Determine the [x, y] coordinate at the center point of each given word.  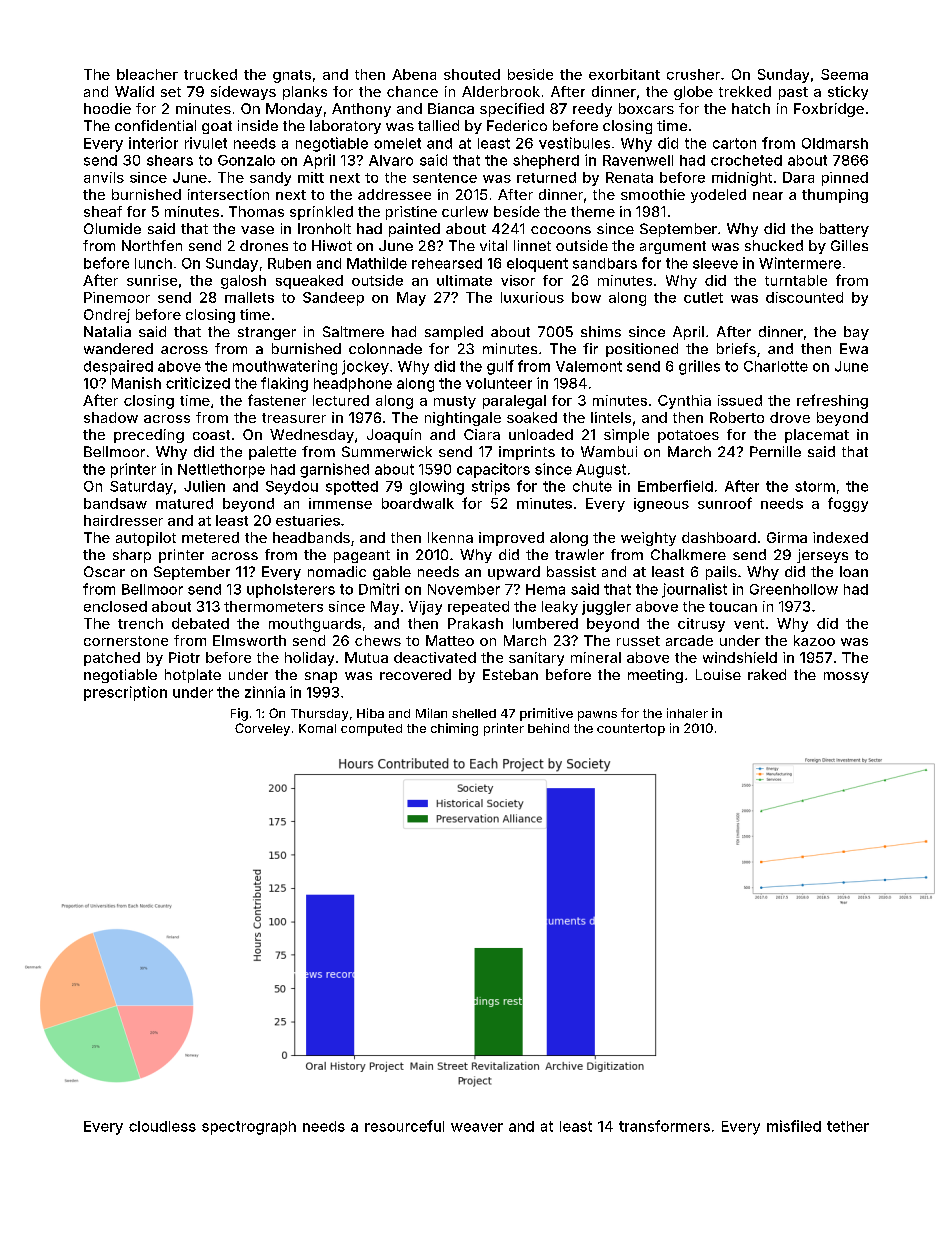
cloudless [162, 1126]
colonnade [385, 348]
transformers [664, 1126]
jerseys [822, 556]
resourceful [404, 1126]
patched [112, 659]
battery [844, 230]
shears [170, 160]
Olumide [112, 228]
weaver [477, 1127]
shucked [774, 245]
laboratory [345, 127]
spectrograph [249, 1128]
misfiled [794, 1126]
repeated [478, 608]
